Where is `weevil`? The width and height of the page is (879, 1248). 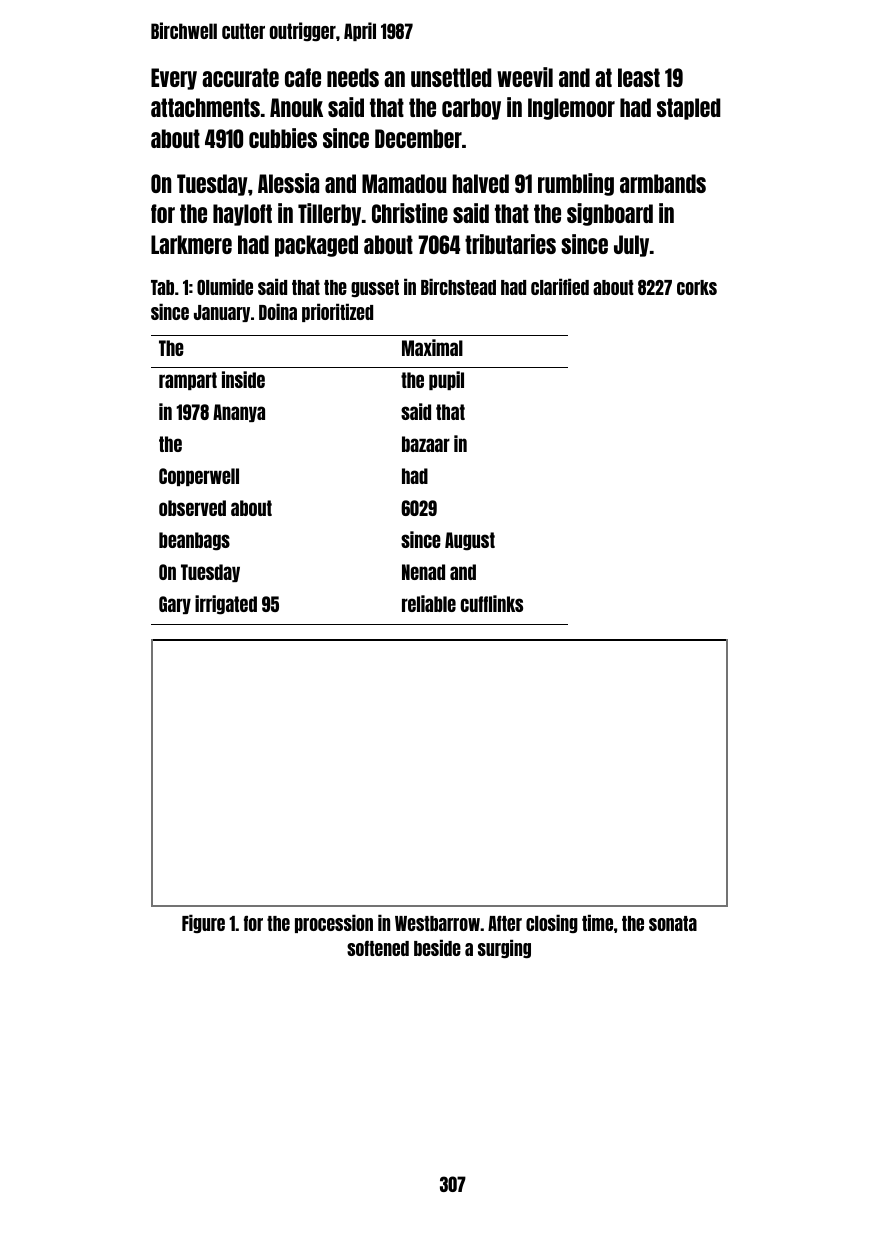 weevil is located at coordinates (525, 77).
